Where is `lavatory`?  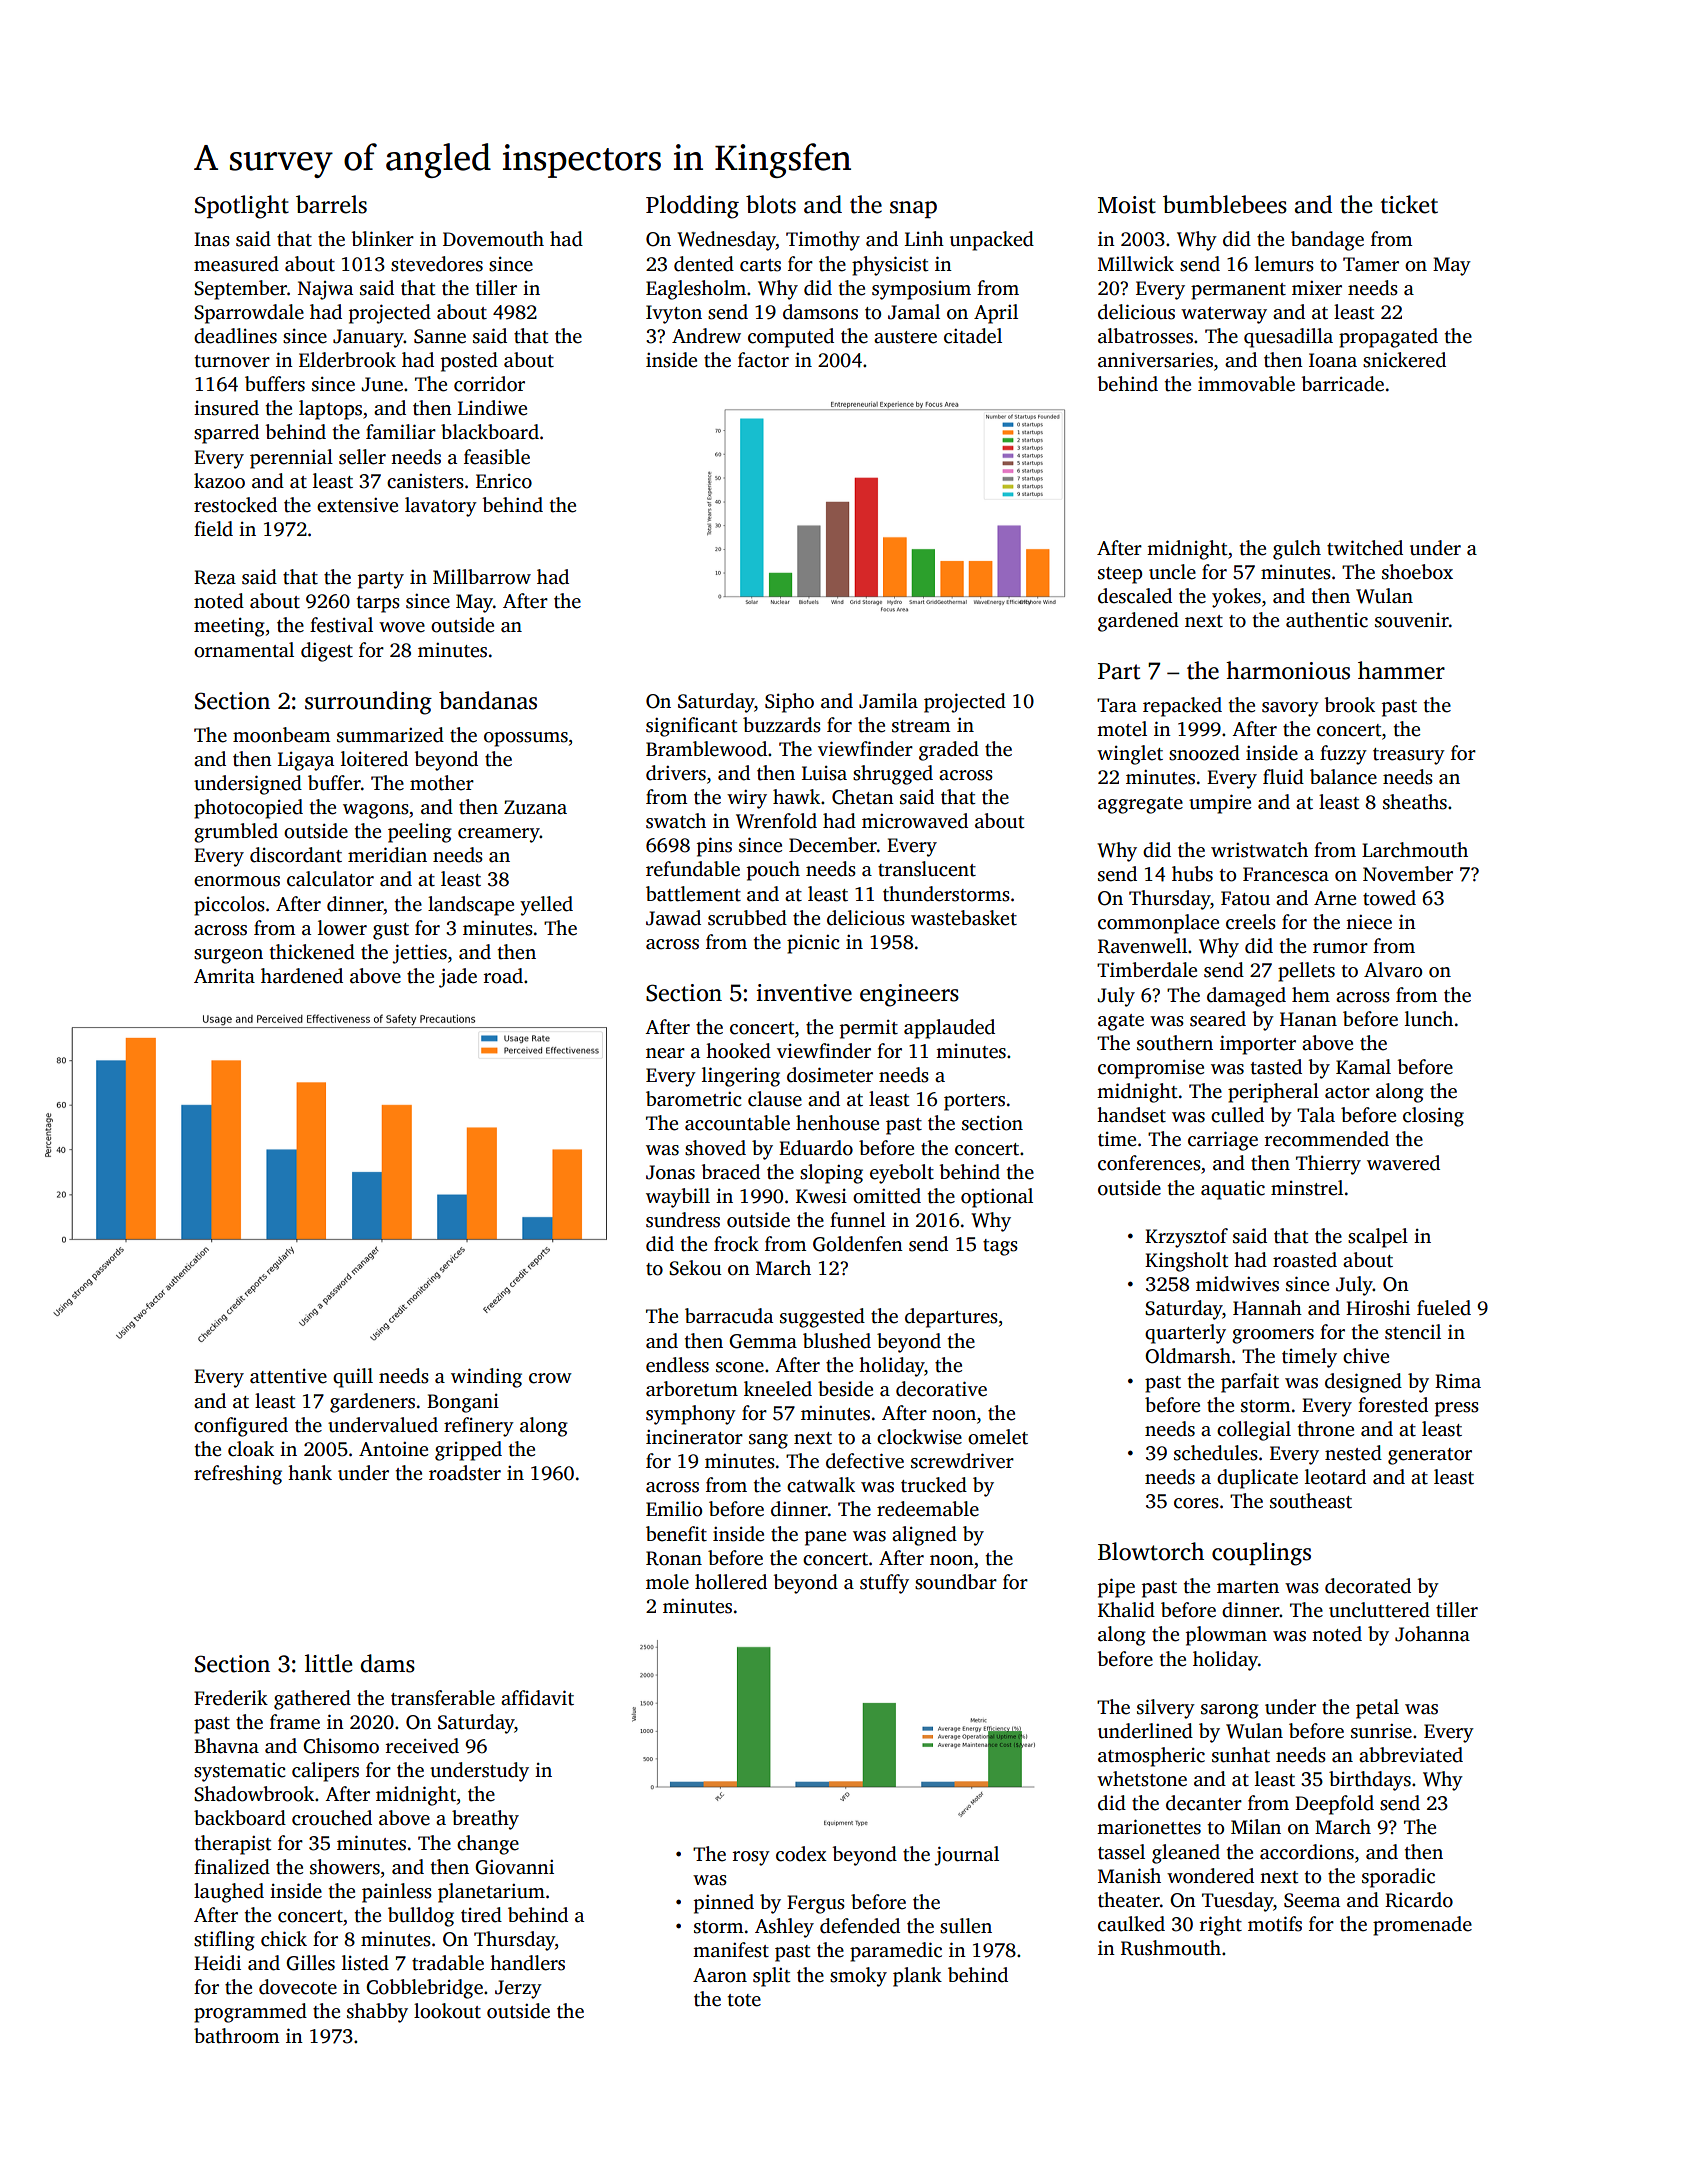
lavatory is located at coordinates (441, 507).
